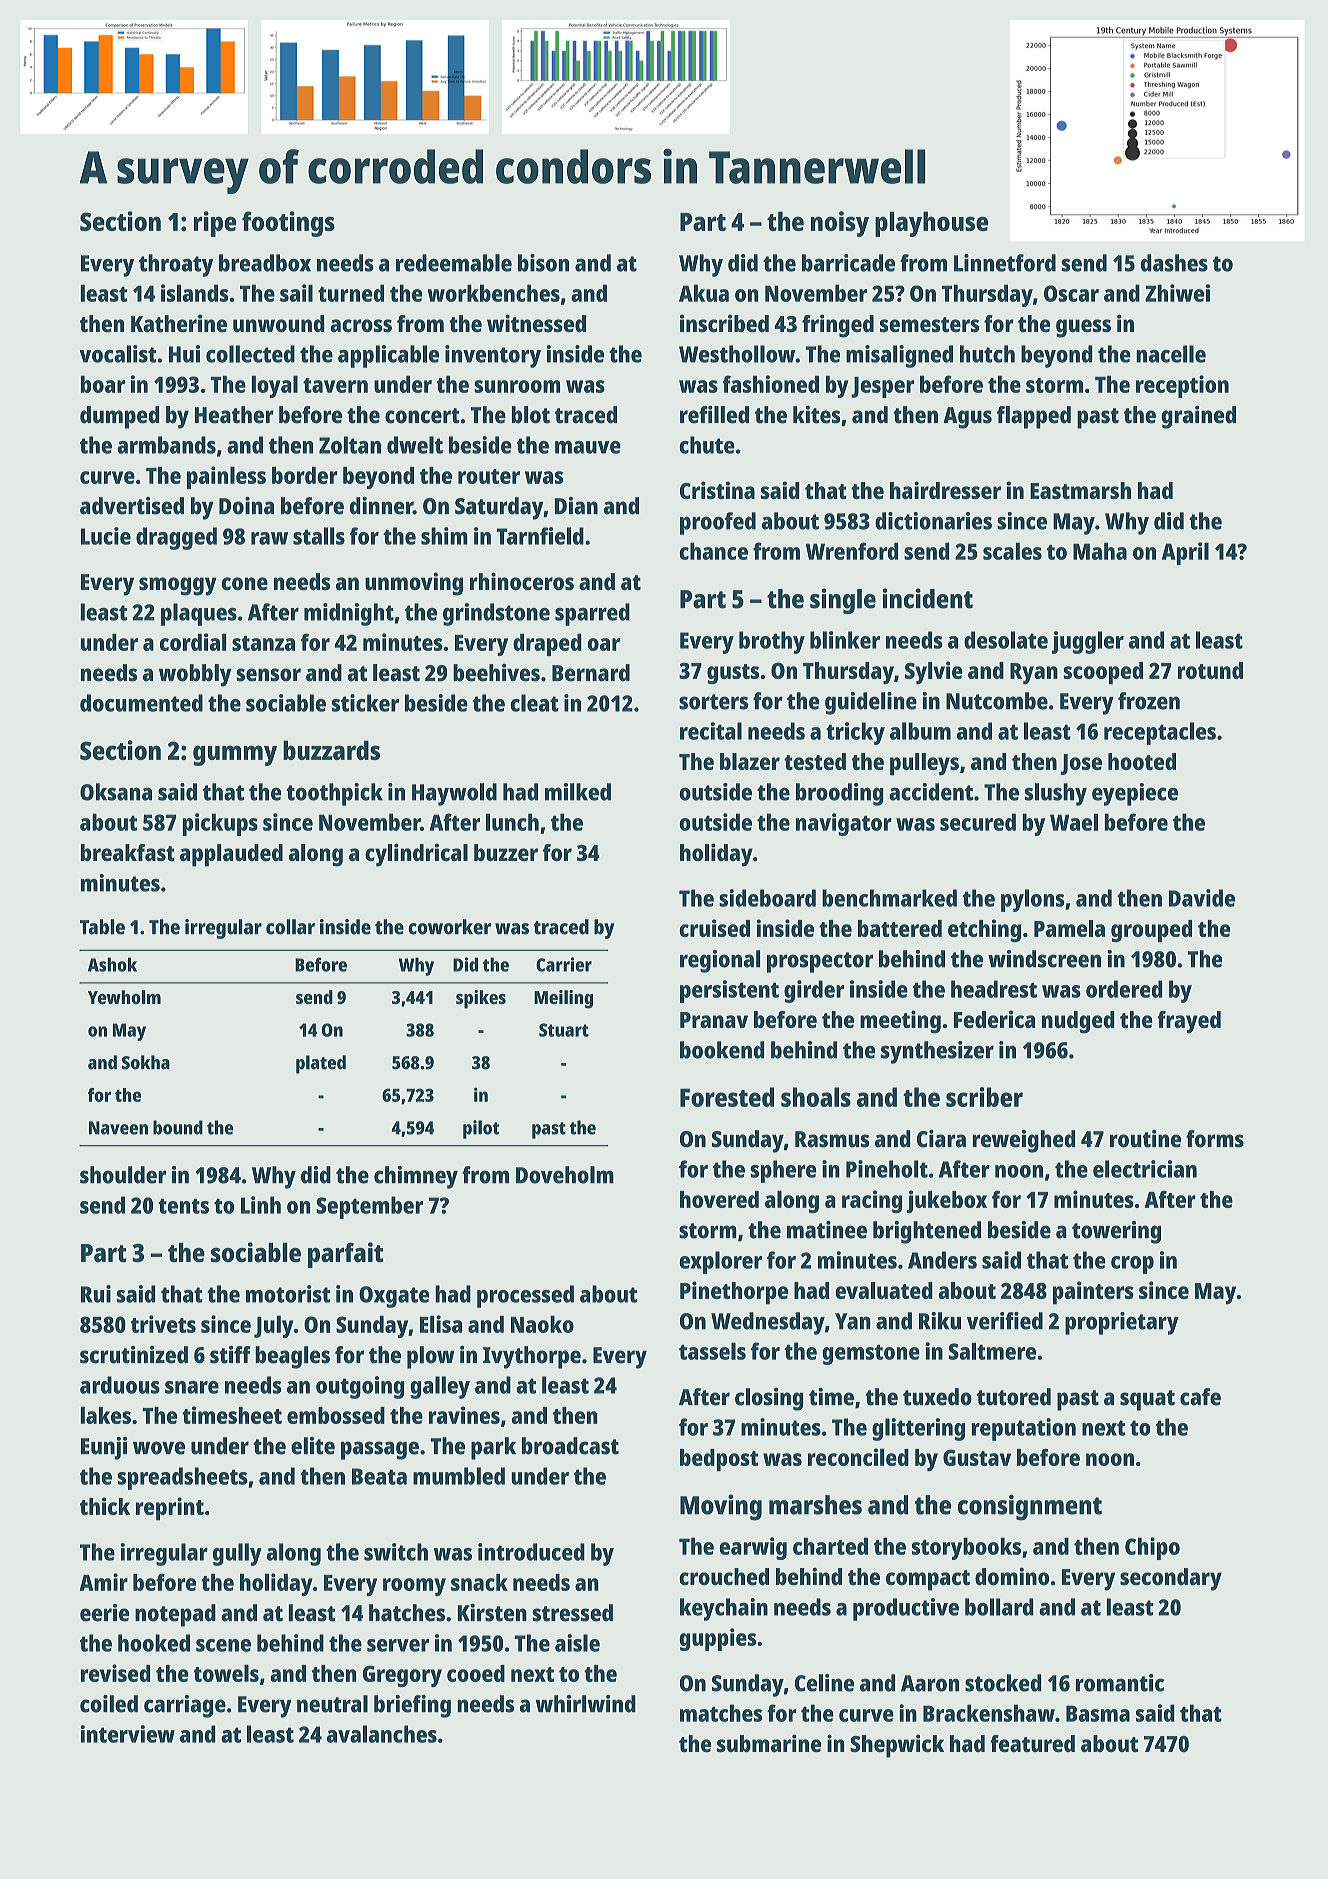 The image size is (1328, 1879). What do you see at coordinates (349, 614) in the page?
I see `midnight` at bounding box center [349, 614].
